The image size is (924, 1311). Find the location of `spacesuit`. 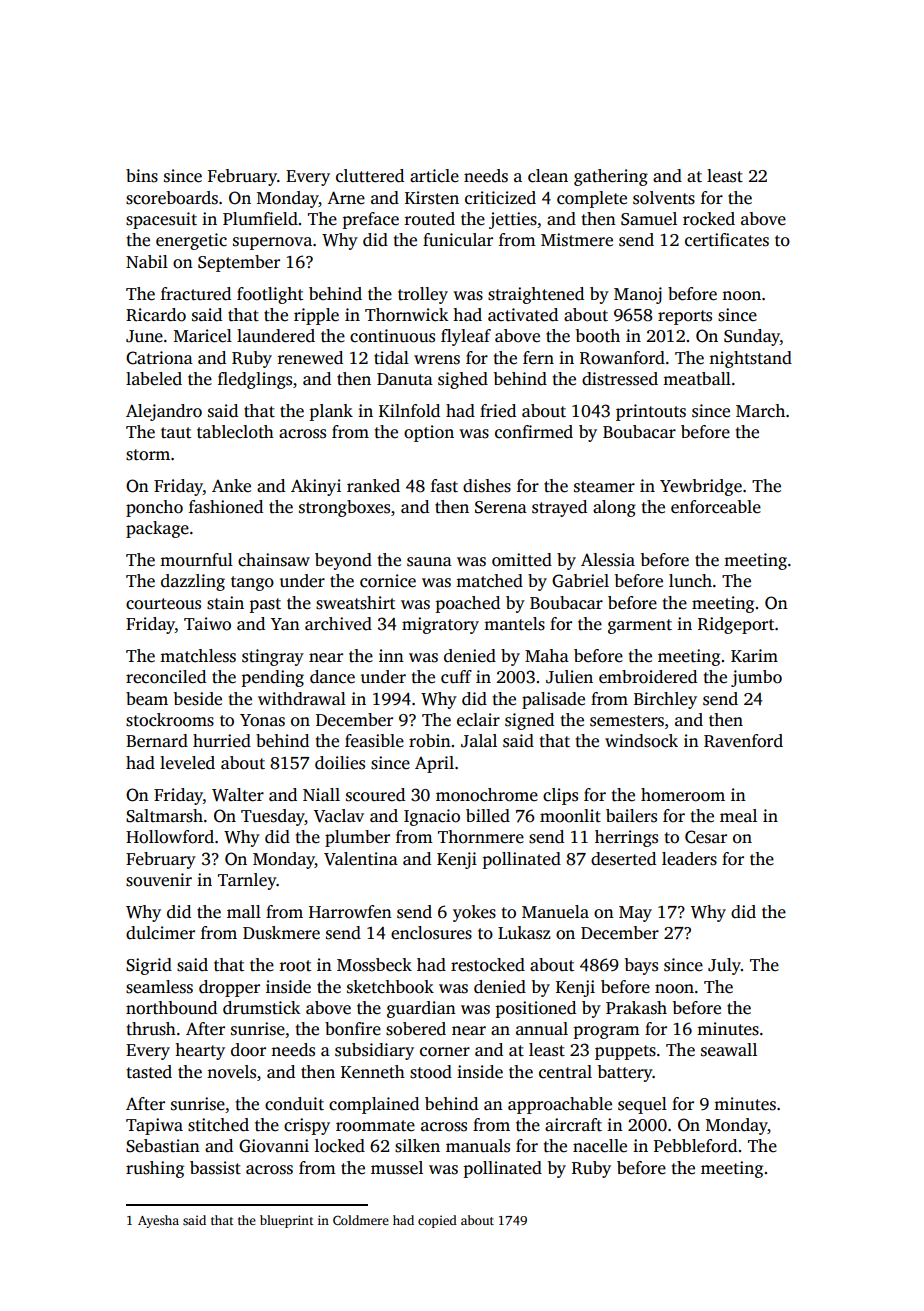

spacesuit is located at coordinates (161, 220).
